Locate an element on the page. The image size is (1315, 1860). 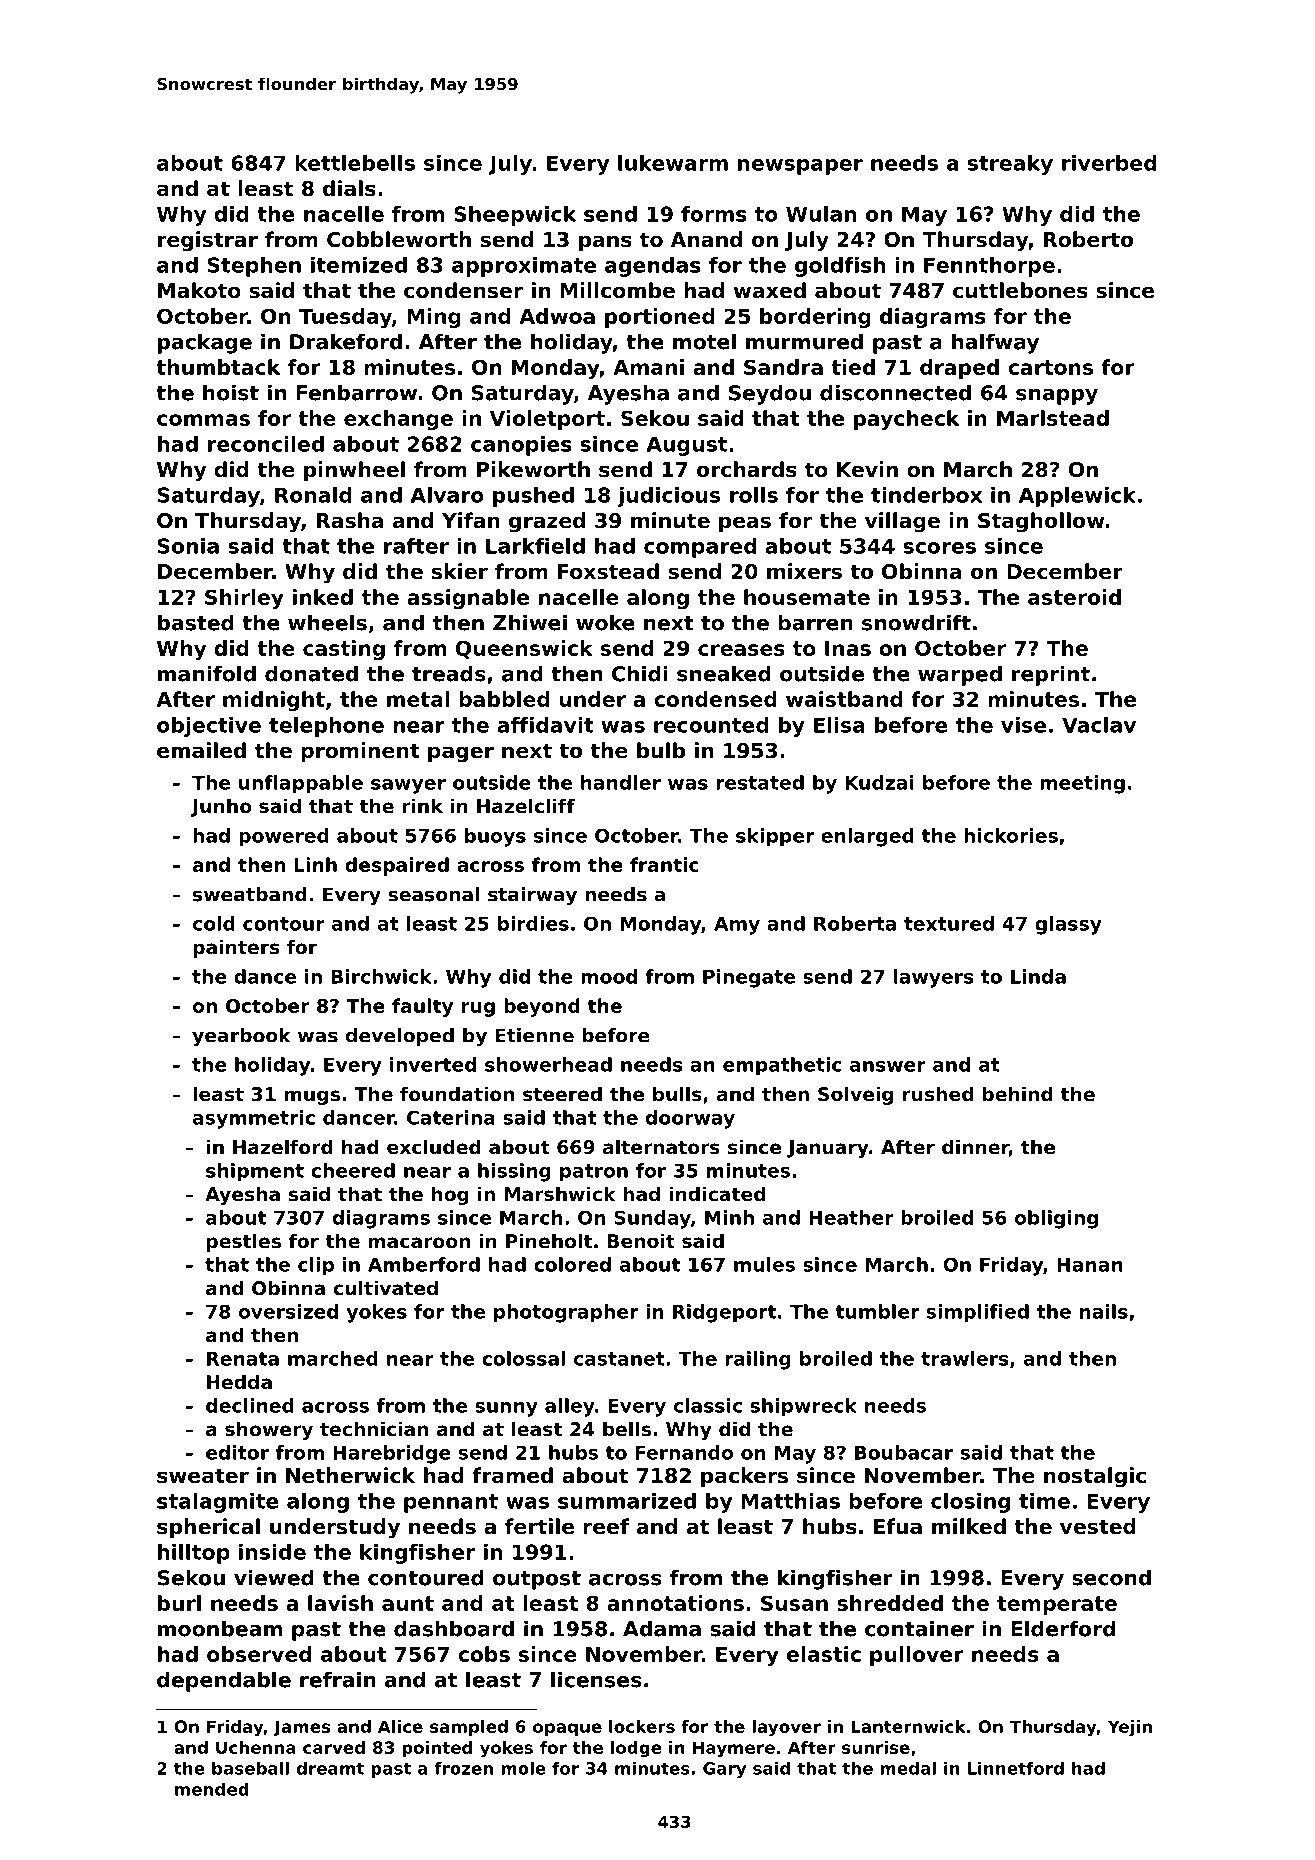
mixers is located at coordinates (804, 571).
